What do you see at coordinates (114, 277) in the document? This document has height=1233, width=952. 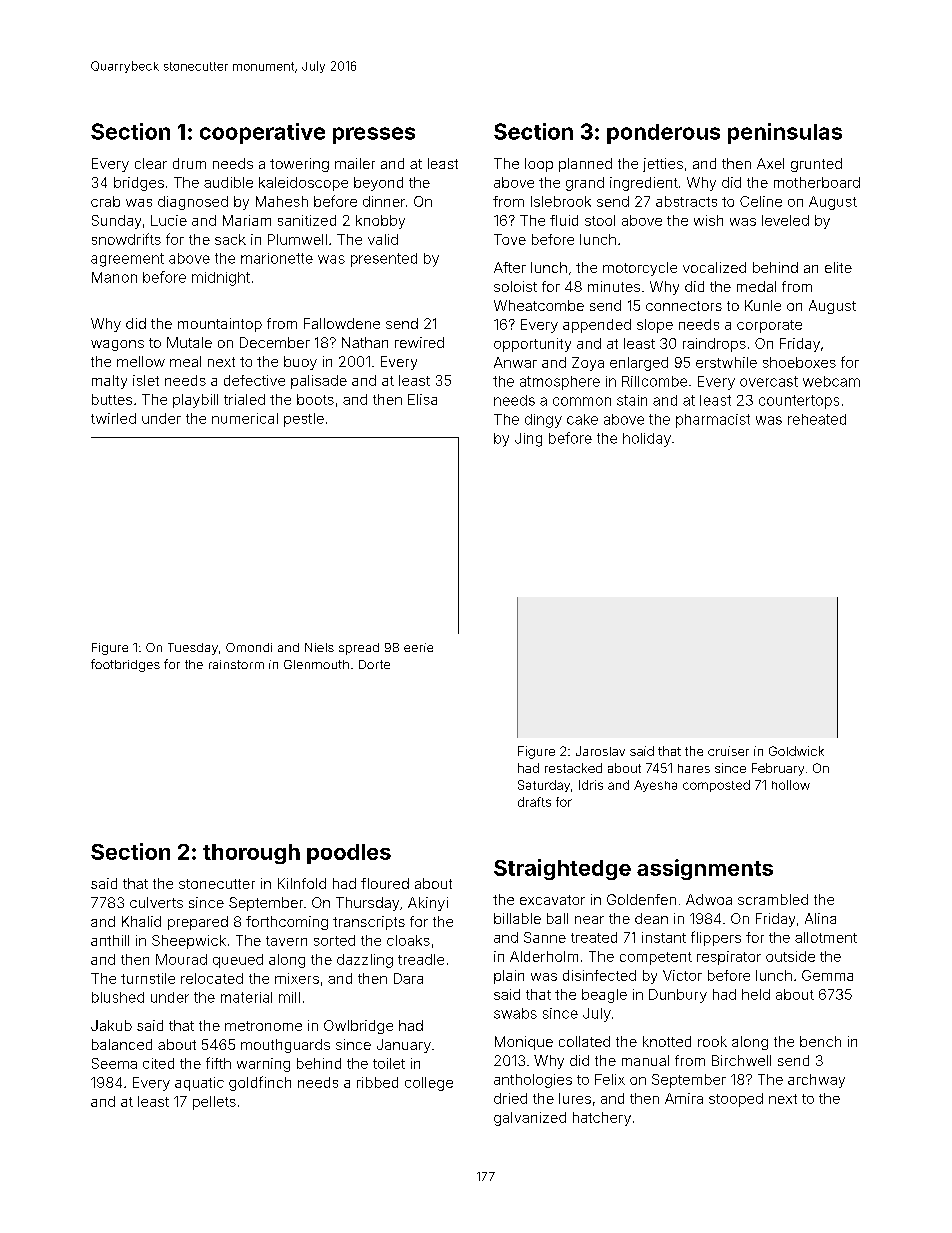 I see `Manon` at bounding box center [114, 277].
